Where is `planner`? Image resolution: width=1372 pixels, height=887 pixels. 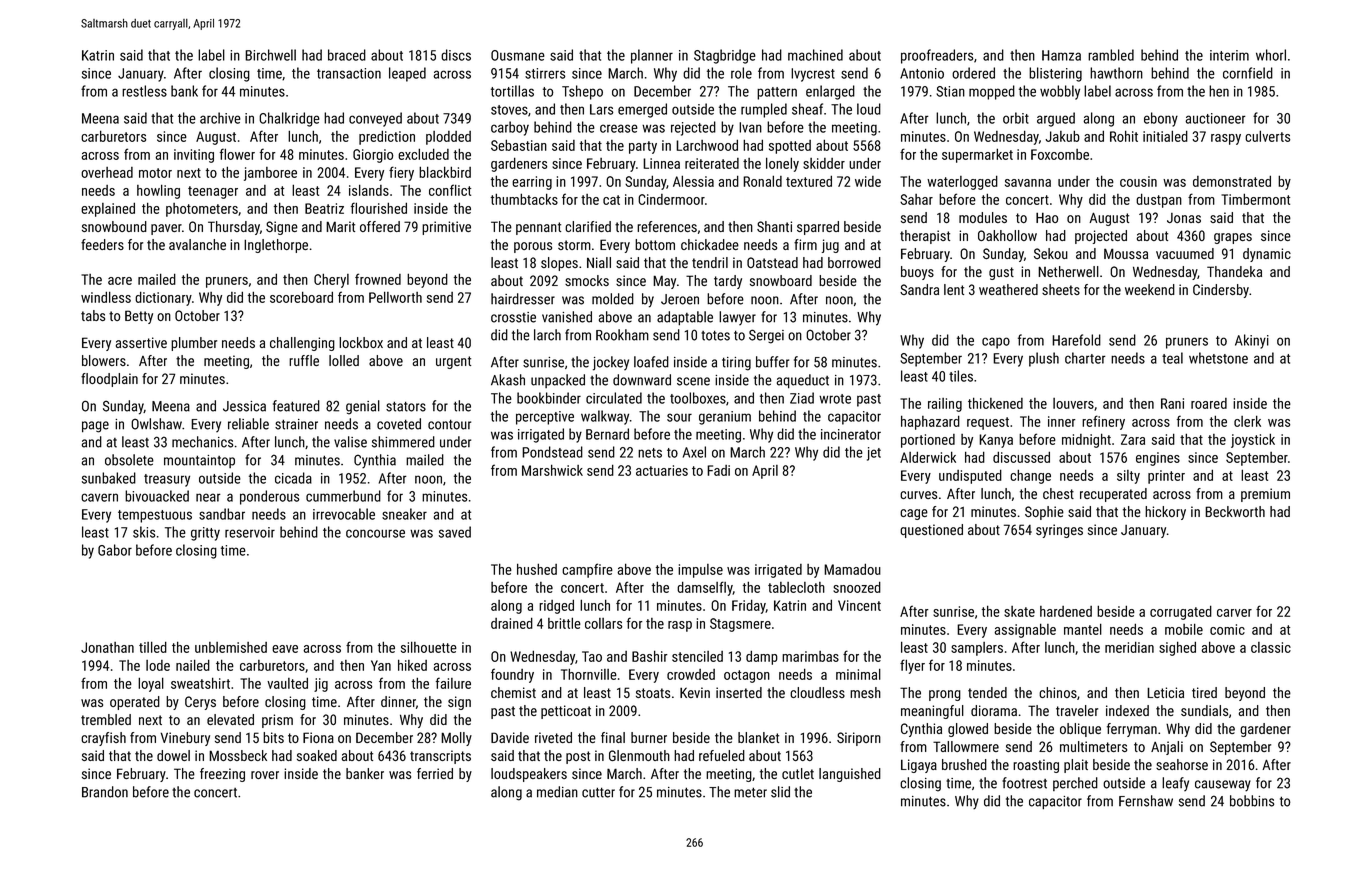
planner is located at coordinates (652, 56).
